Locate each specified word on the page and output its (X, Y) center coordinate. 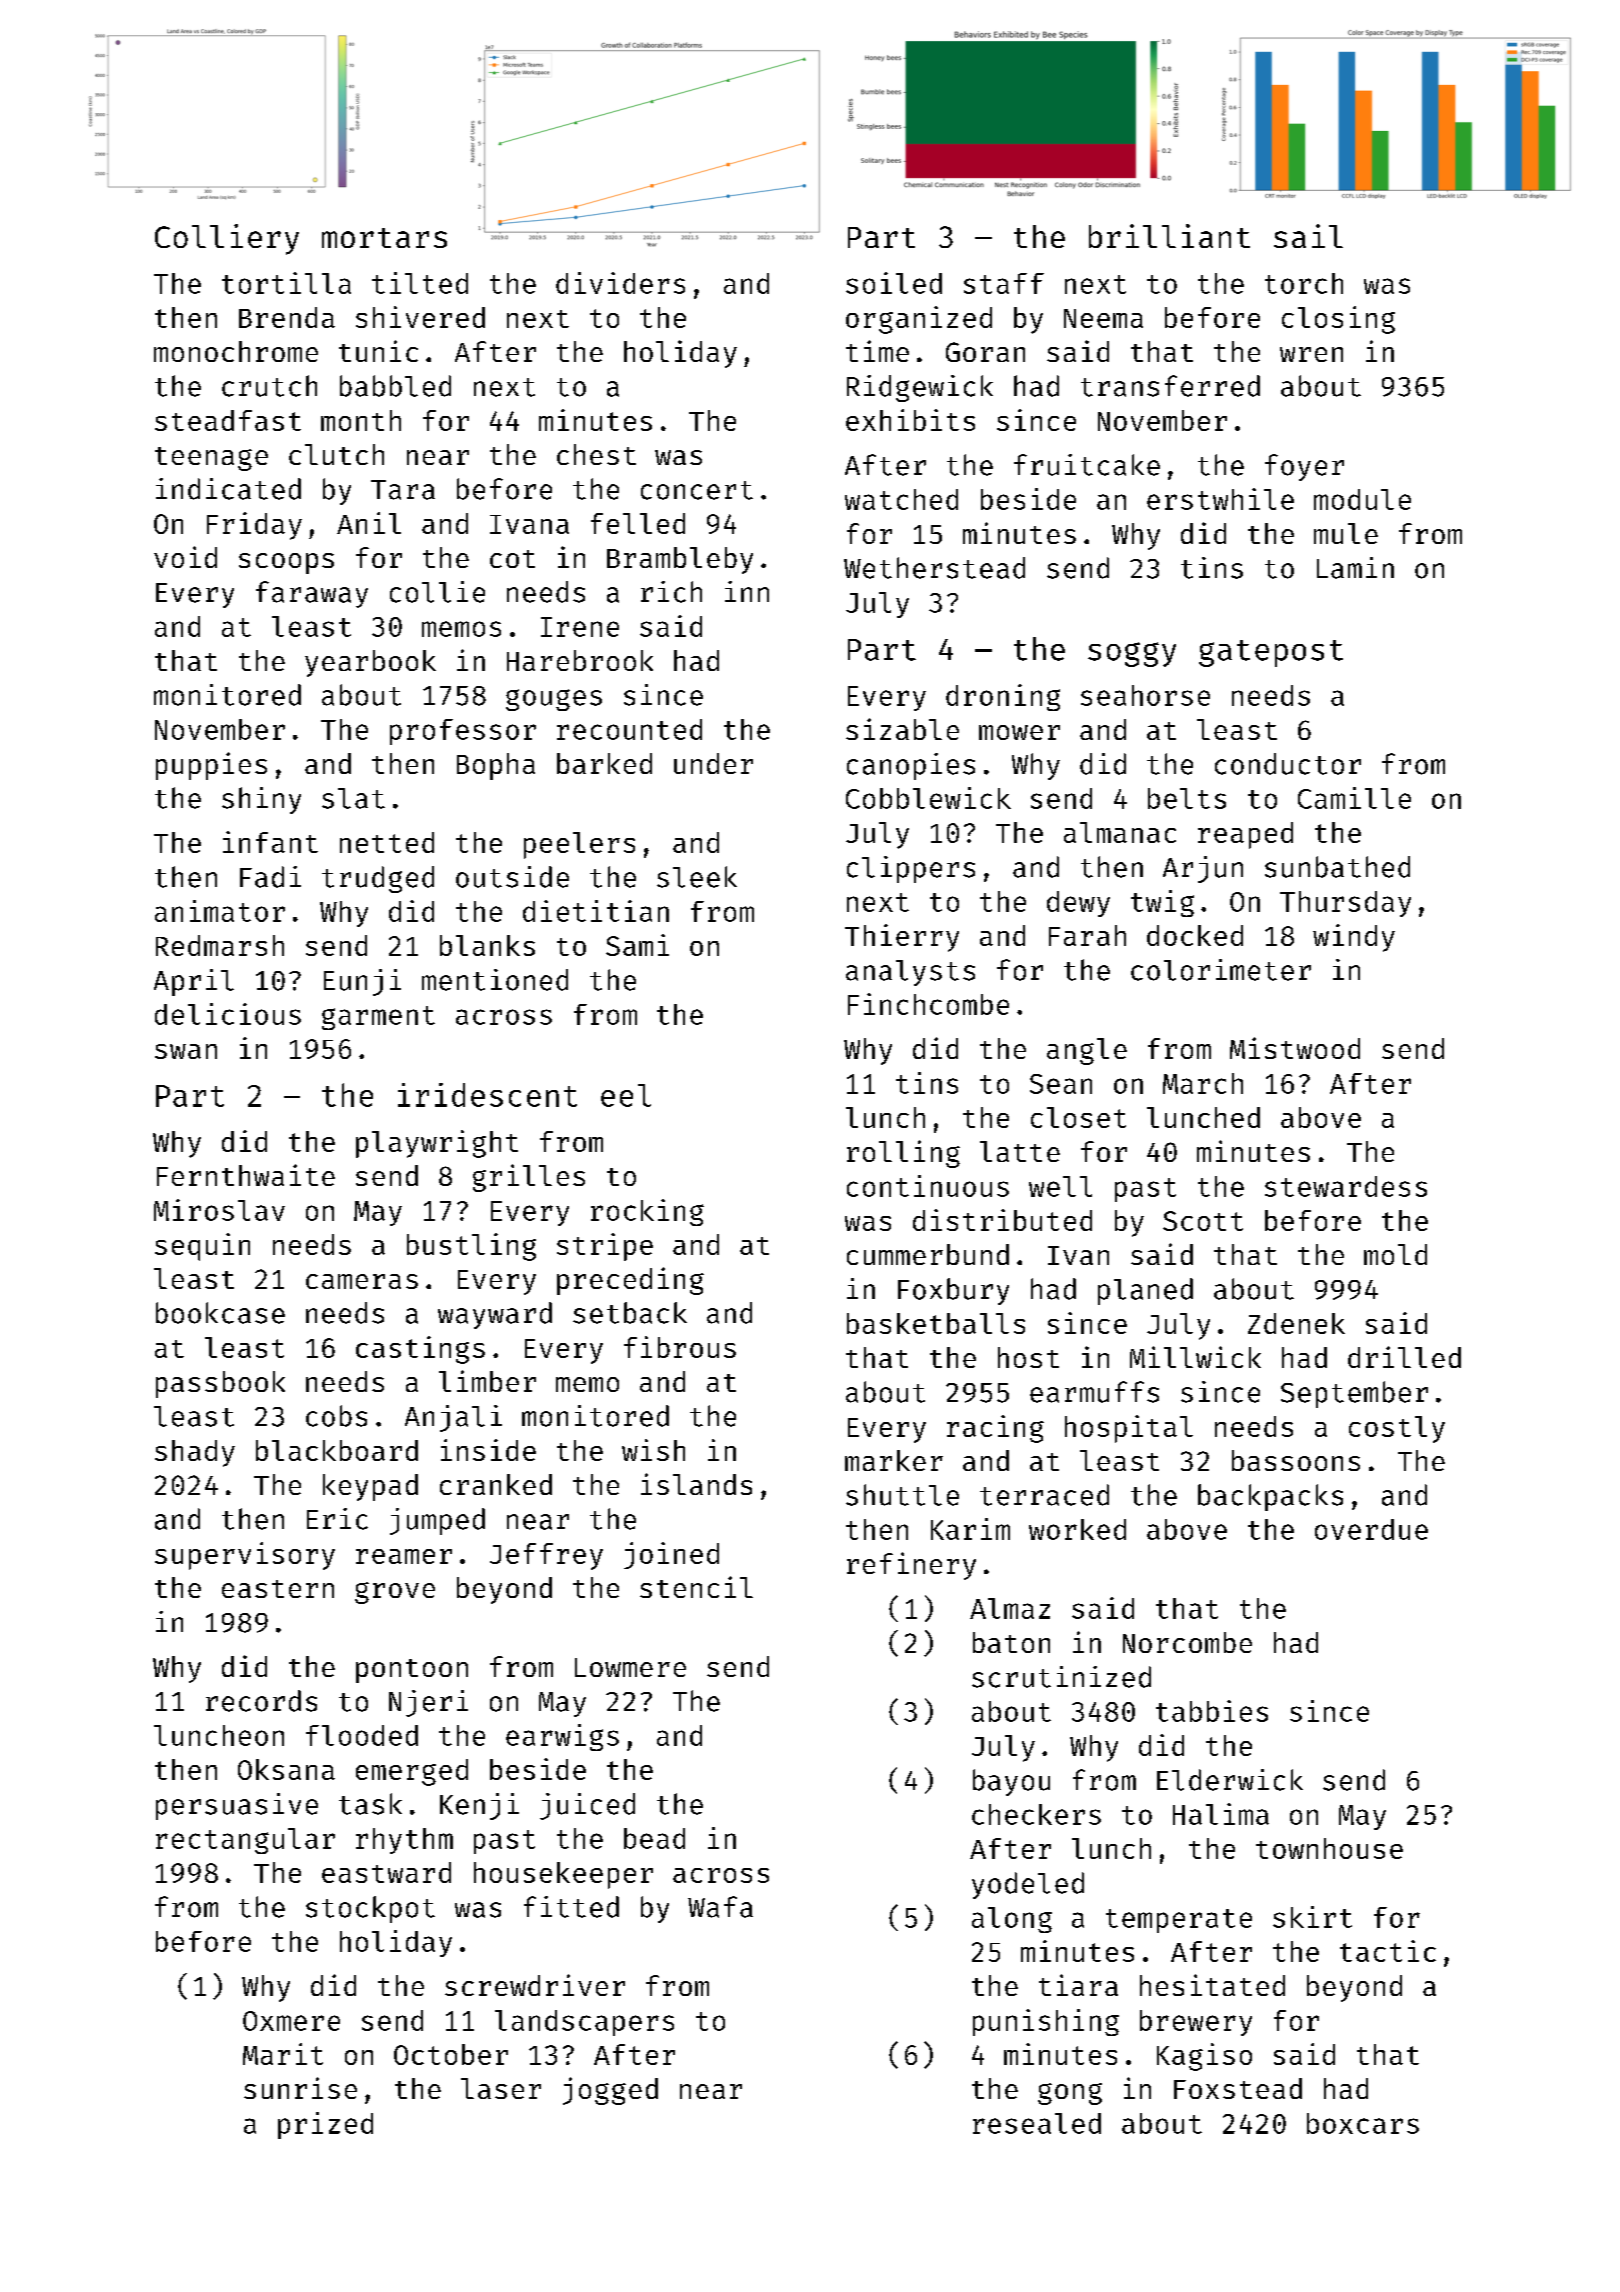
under (713, 763)
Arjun (1203, 869)
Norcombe (1187, 1642)
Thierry (902, 938)
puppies (211, 766)
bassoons (1296, 1460)
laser (501, 2088)
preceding (630, 1281)
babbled (395, 386)
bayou (1011, 1782)
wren (1311, 354)
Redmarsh (220, 945)
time (877, 351)
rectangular (245, 1841)
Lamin (1355, 568)
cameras (362, 1281)
